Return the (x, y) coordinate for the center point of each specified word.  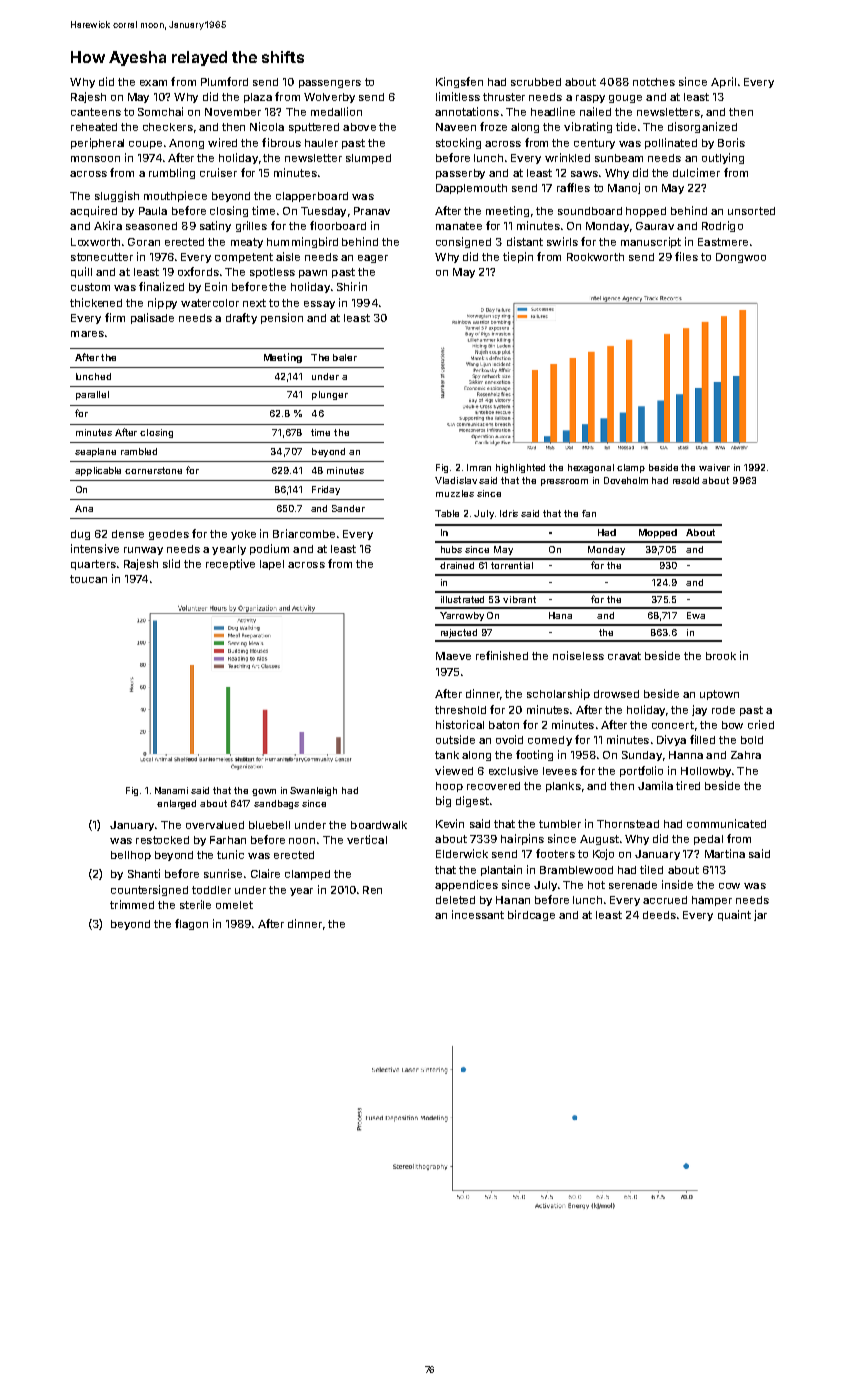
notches (654, 82)
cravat (624, 656)
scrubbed (536, 82)
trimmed (132, 904)
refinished (502, 655)
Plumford (224, 81)
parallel (92, 395)
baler (345, 357)
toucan (88, 579)
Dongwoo (741, 258)
